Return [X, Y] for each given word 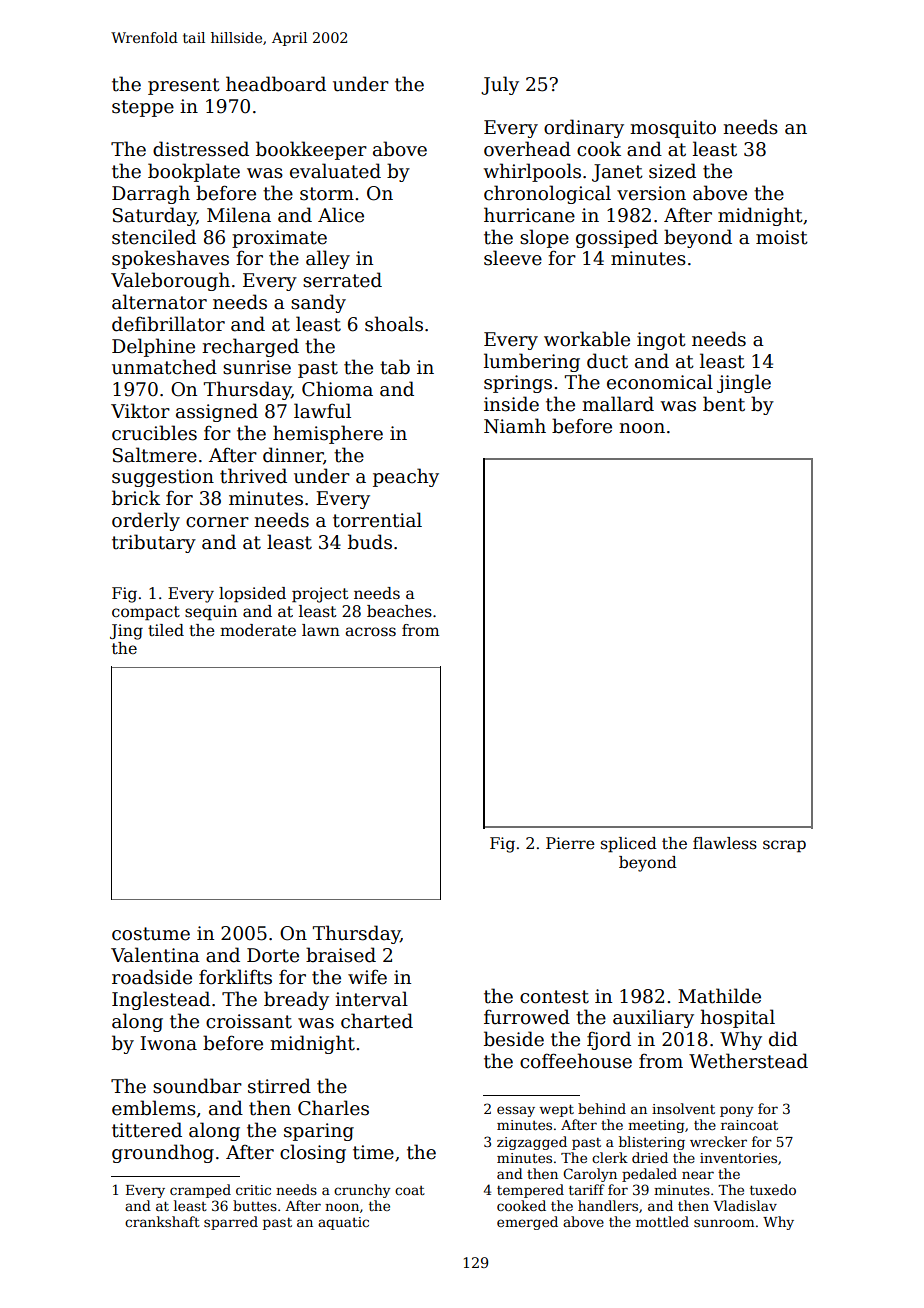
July [500, 85]
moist [782, 237]
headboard [276, 84]
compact [146, 613]
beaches [399, 611]
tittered [147, 1130]
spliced [629, 845]
